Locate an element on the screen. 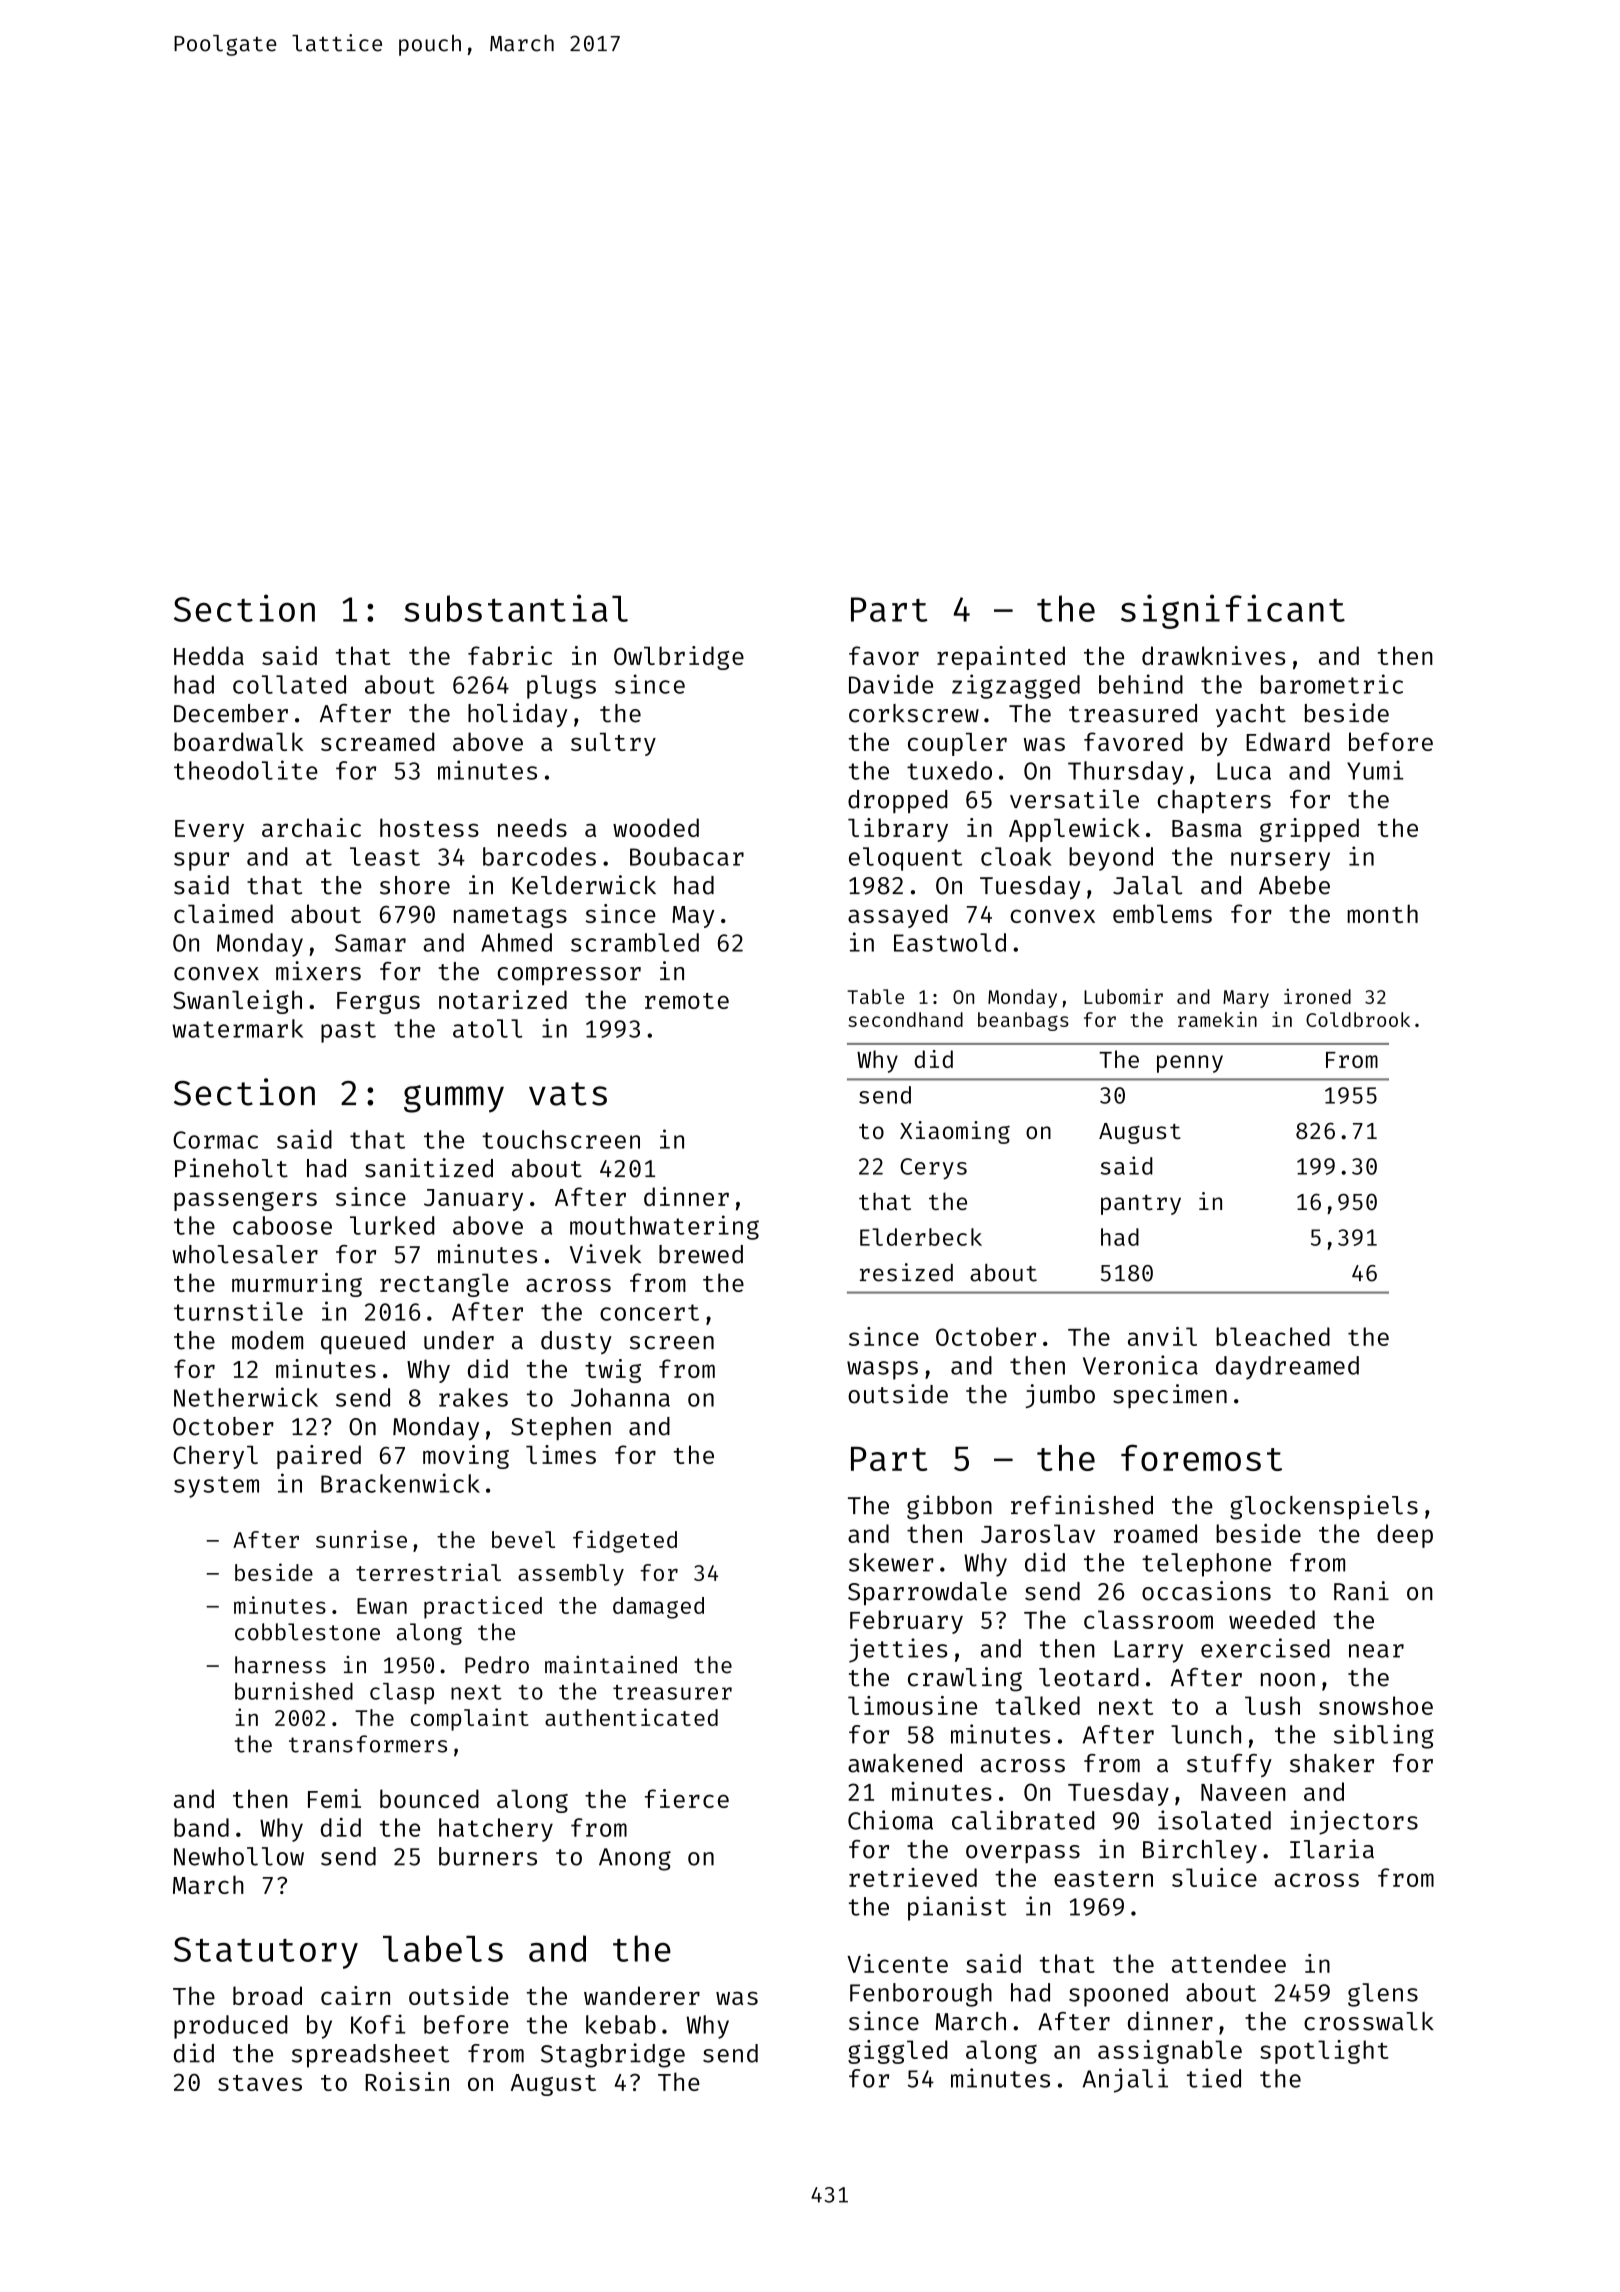  jumbo is located at coordinates (1060, 1396).
